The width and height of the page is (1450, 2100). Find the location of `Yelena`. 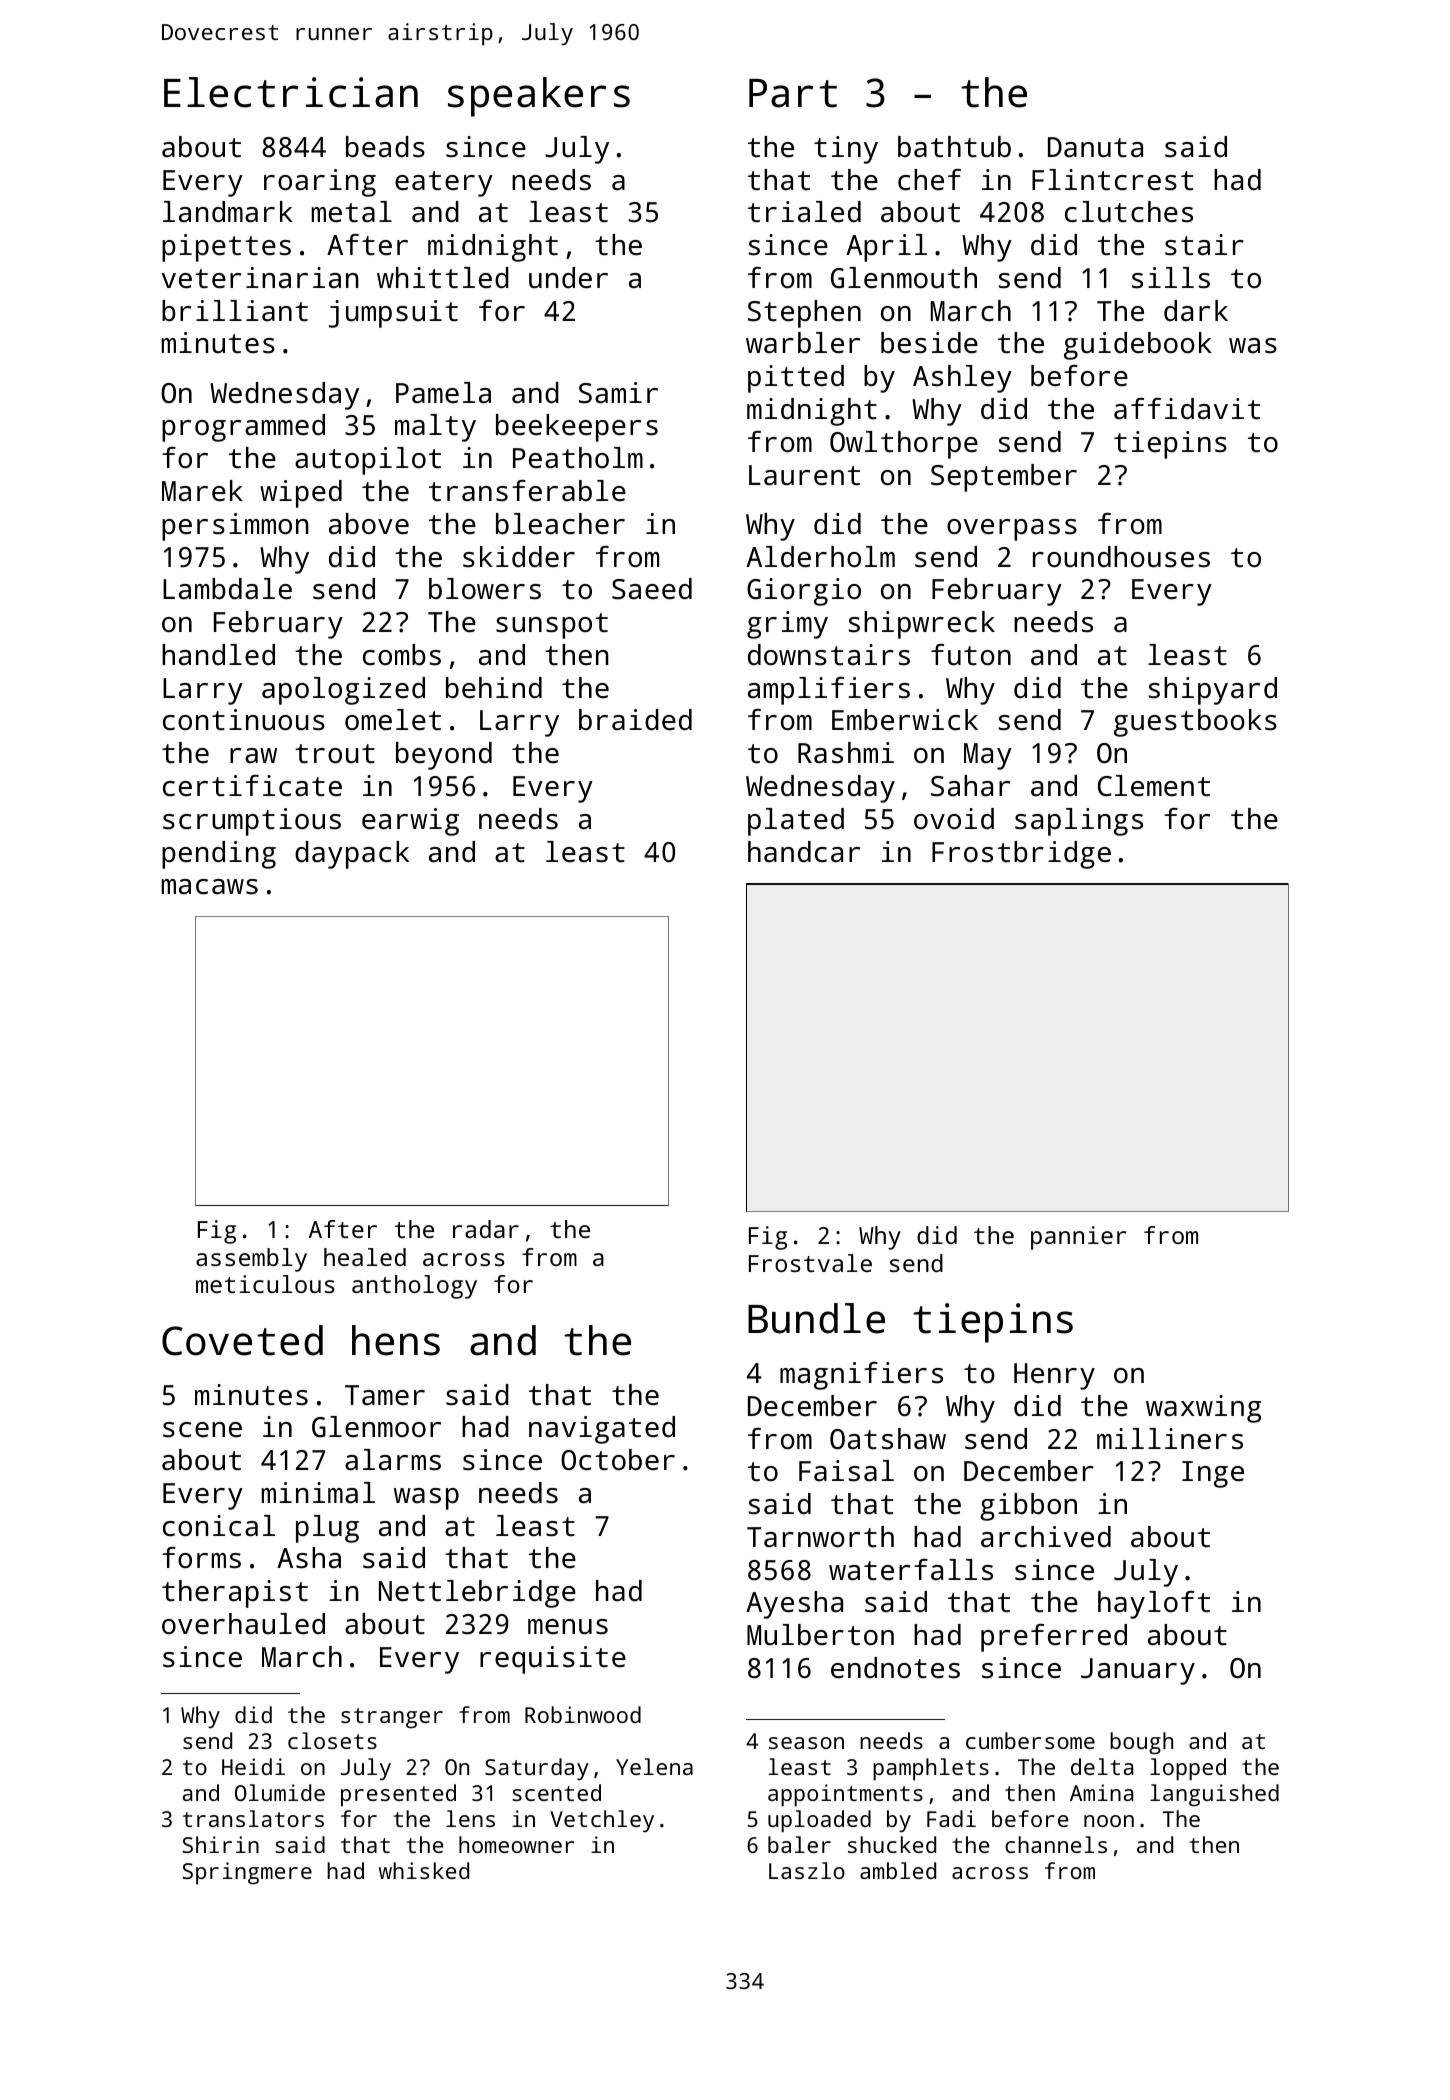

Yelena is located at coordinates (654, 1766).
